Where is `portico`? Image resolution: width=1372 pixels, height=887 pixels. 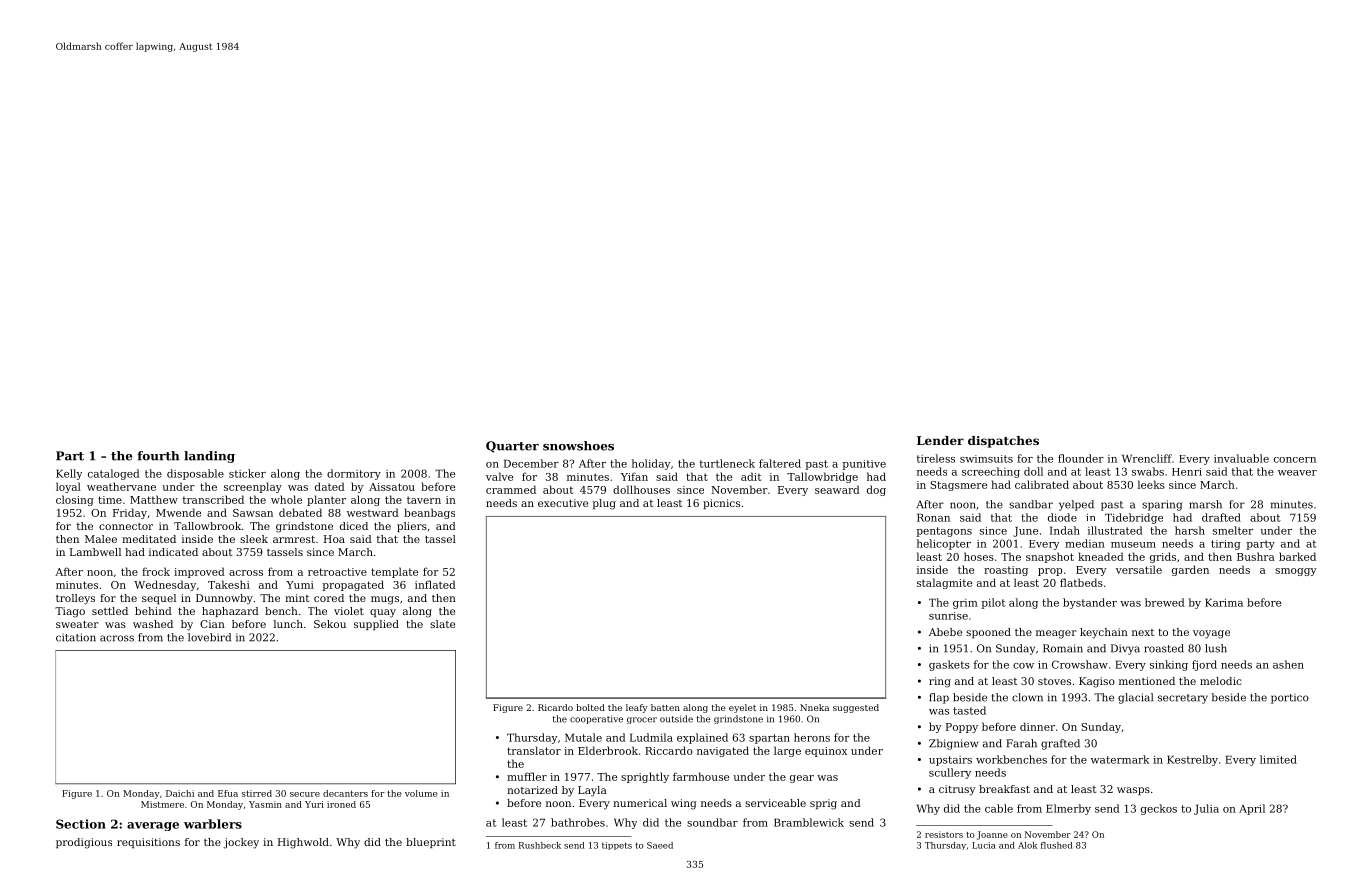 portico is located at coordinates (1290, 698).
